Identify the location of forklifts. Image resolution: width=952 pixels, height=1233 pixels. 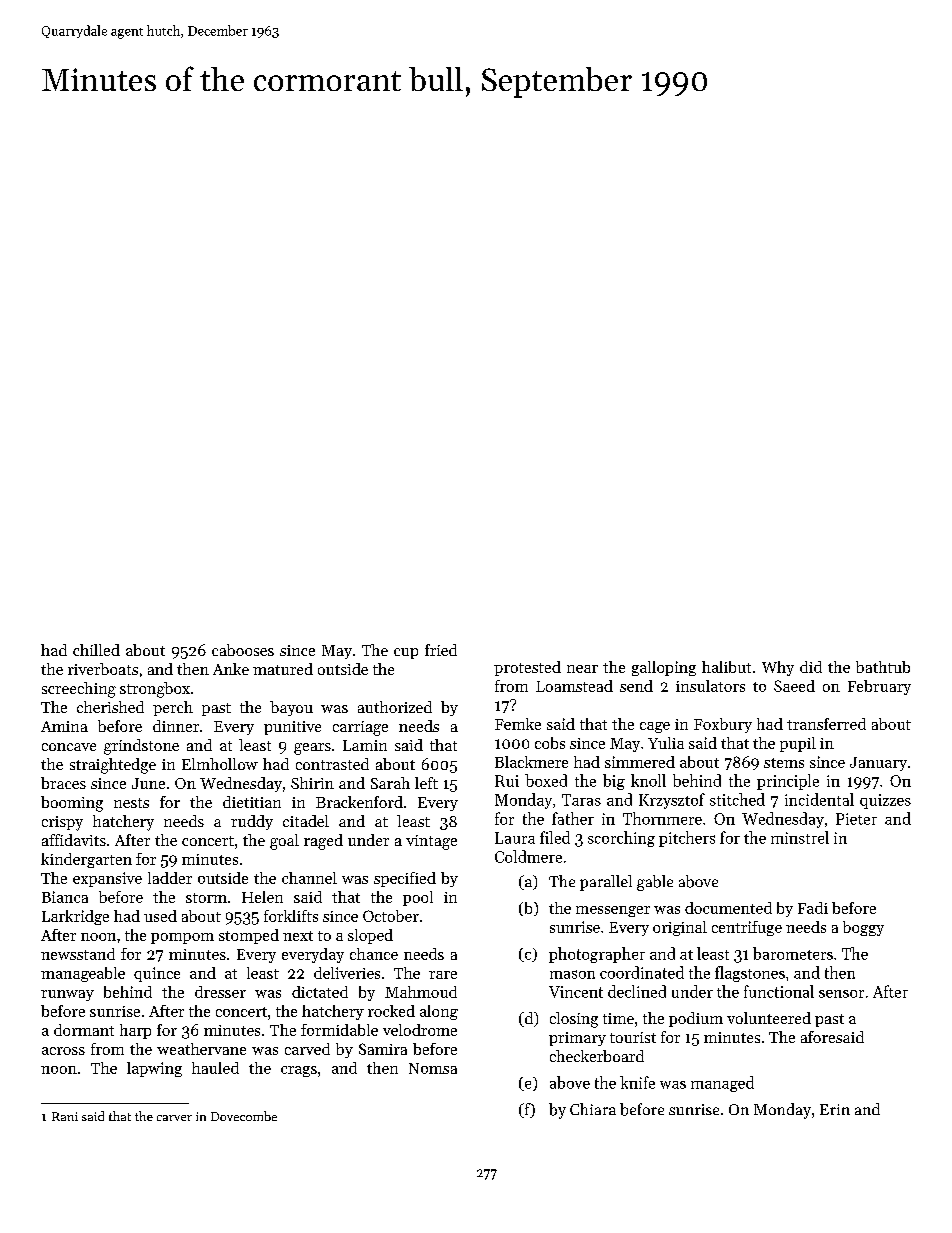
(291, 916).
